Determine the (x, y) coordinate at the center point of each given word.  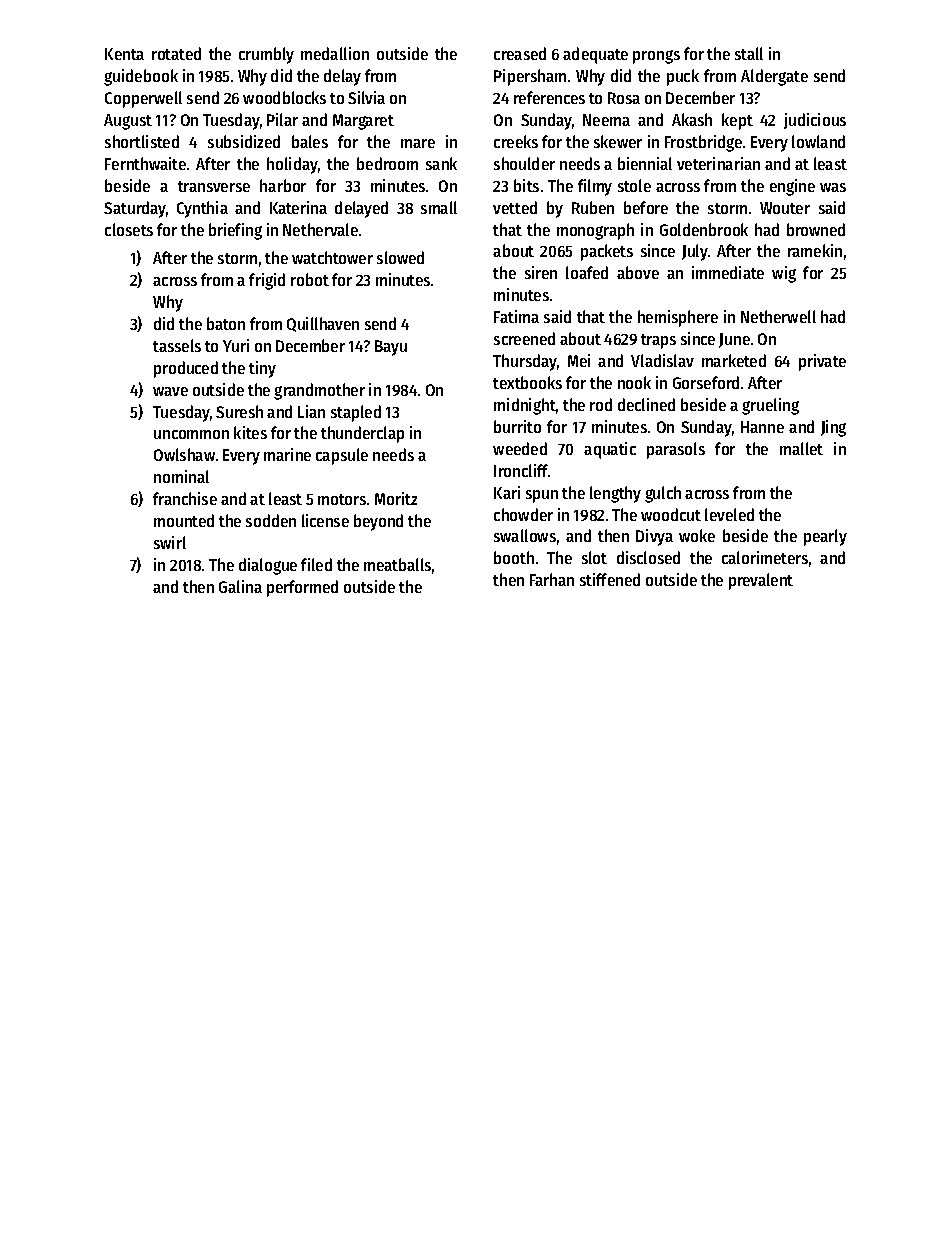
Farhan (552, 579)
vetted (515, 207)
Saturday (135, 209)
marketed (734, 360)
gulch (663, 494)
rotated (176, 53)
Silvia (366, 97)
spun (542, 496)
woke (697, 535)
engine (792, 187)
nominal (181, 476)
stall (749, 53)
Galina (240, 586)
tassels (177, 345)
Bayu (391, 348)
